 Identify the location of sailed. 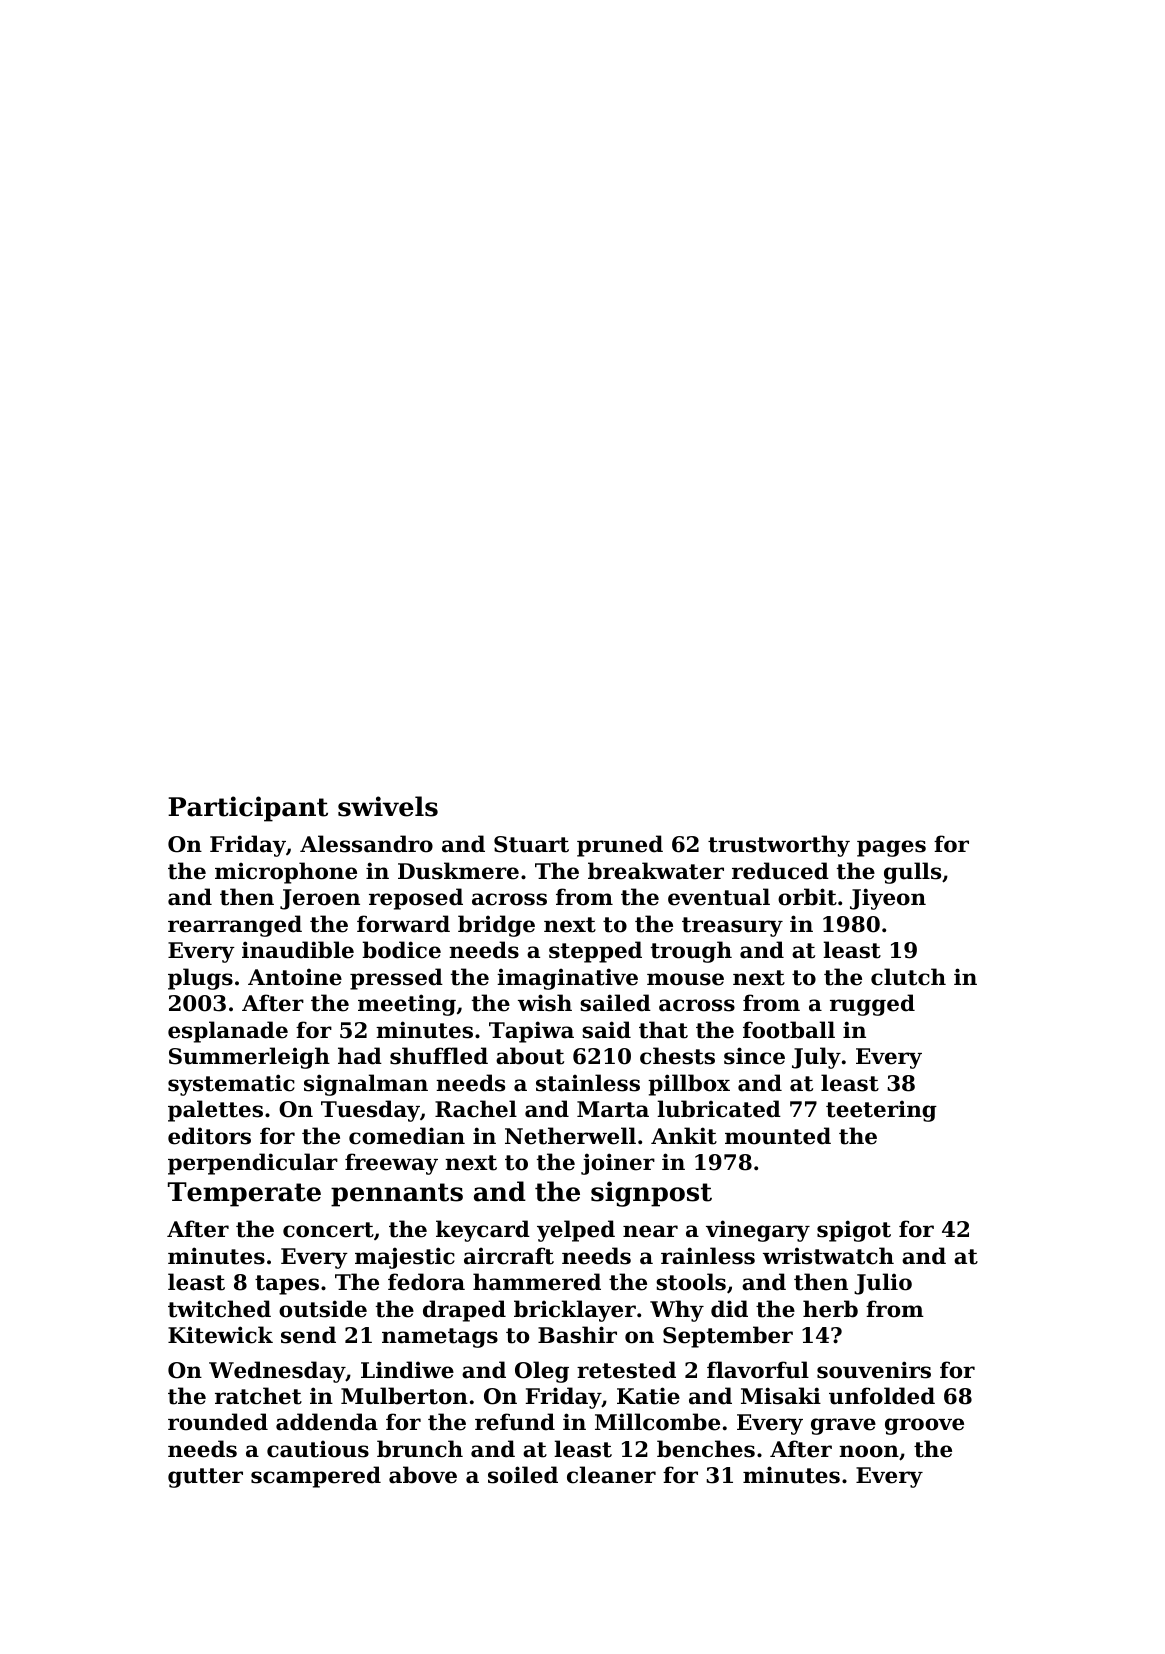
(615, 1003).
